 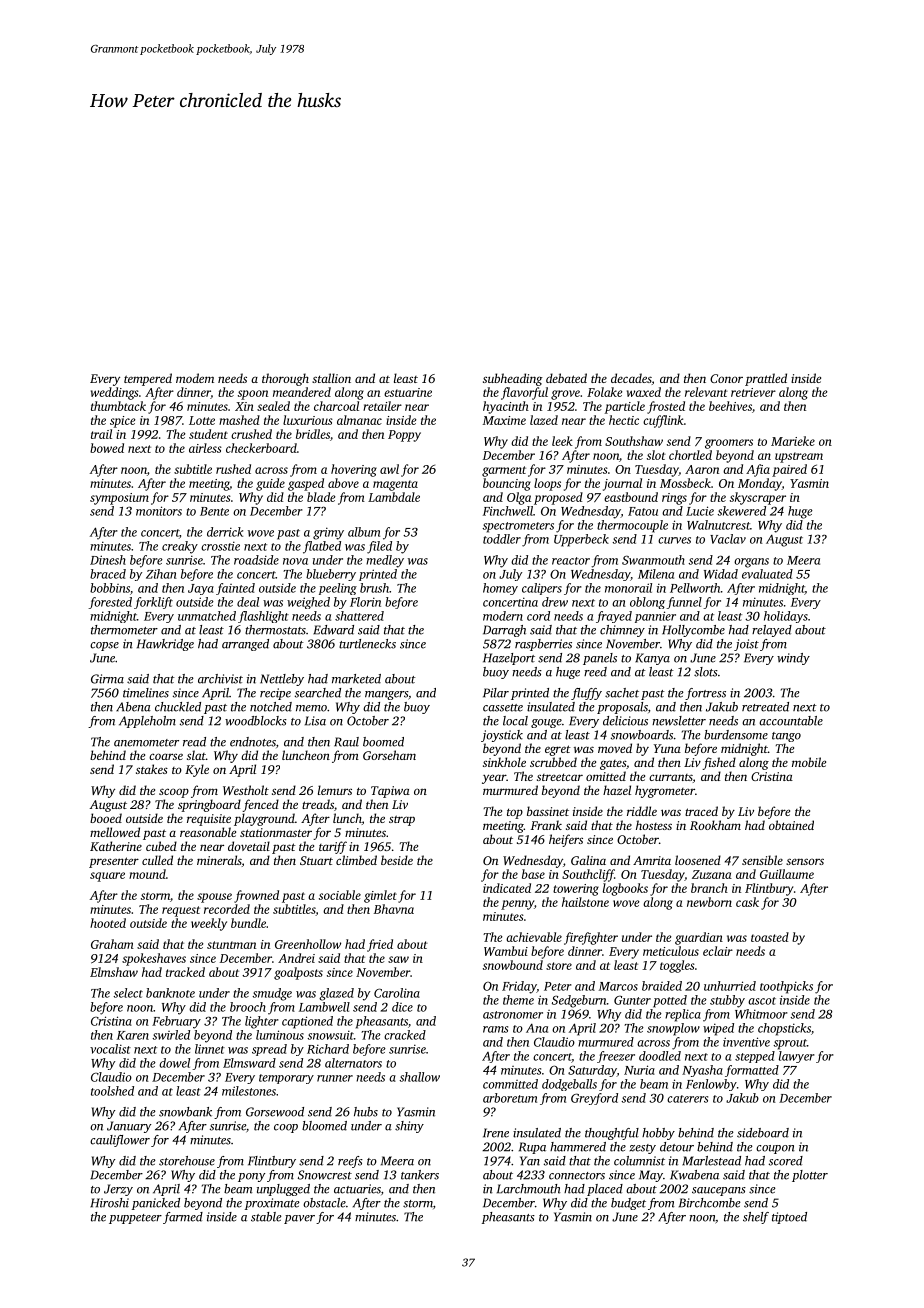 I want to click on forested, so click(x=110, y=603).
